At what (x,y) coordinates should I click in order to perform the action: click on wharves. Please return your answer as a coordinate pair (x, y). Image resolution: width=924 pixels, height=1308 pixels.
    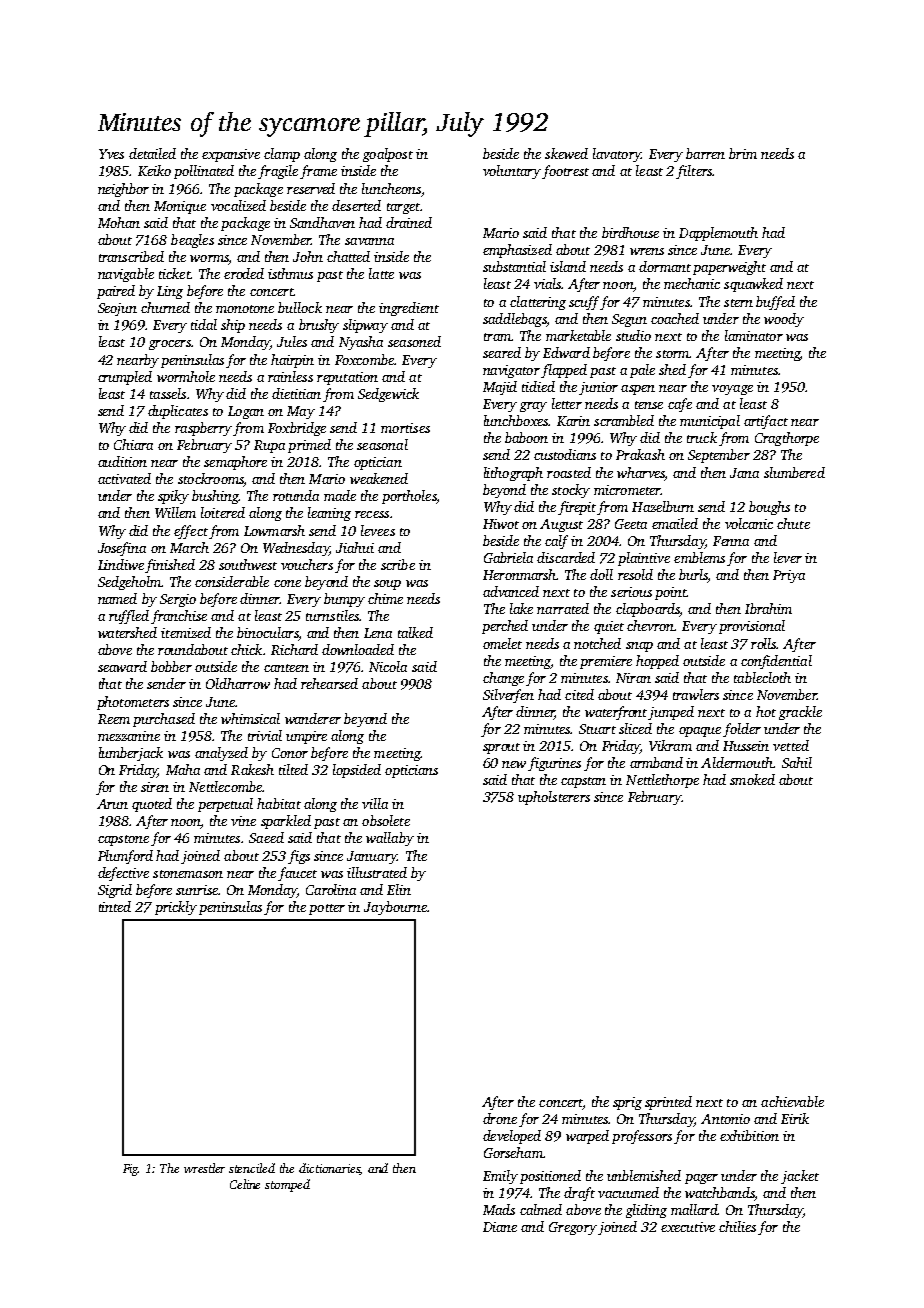
    Looking at the image, I should click on (641, 472).
